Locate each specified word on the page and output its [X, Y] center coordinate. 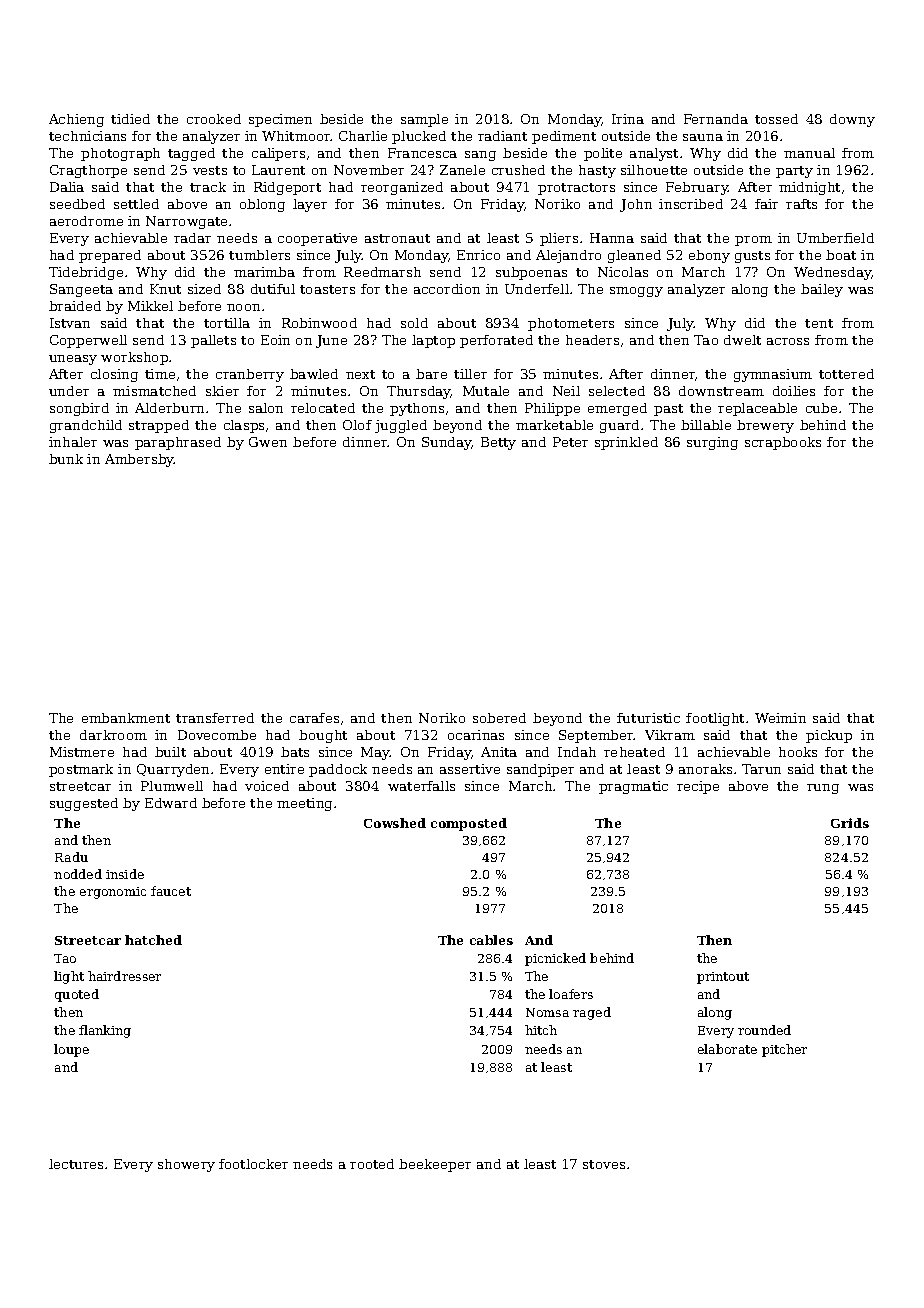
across [788, 341]
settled [136, 204]
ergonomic [113, 893]
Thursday [419, 392]
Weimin [780, 718]
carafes [314, 718]
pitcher [784, 1050]
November [369, 170]
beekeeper [435, 1165]
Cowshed [395, 823]
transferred [215, 718]
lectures [76, 1164]
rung [823, 789]
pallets [213, 341]
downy [852, 120]
